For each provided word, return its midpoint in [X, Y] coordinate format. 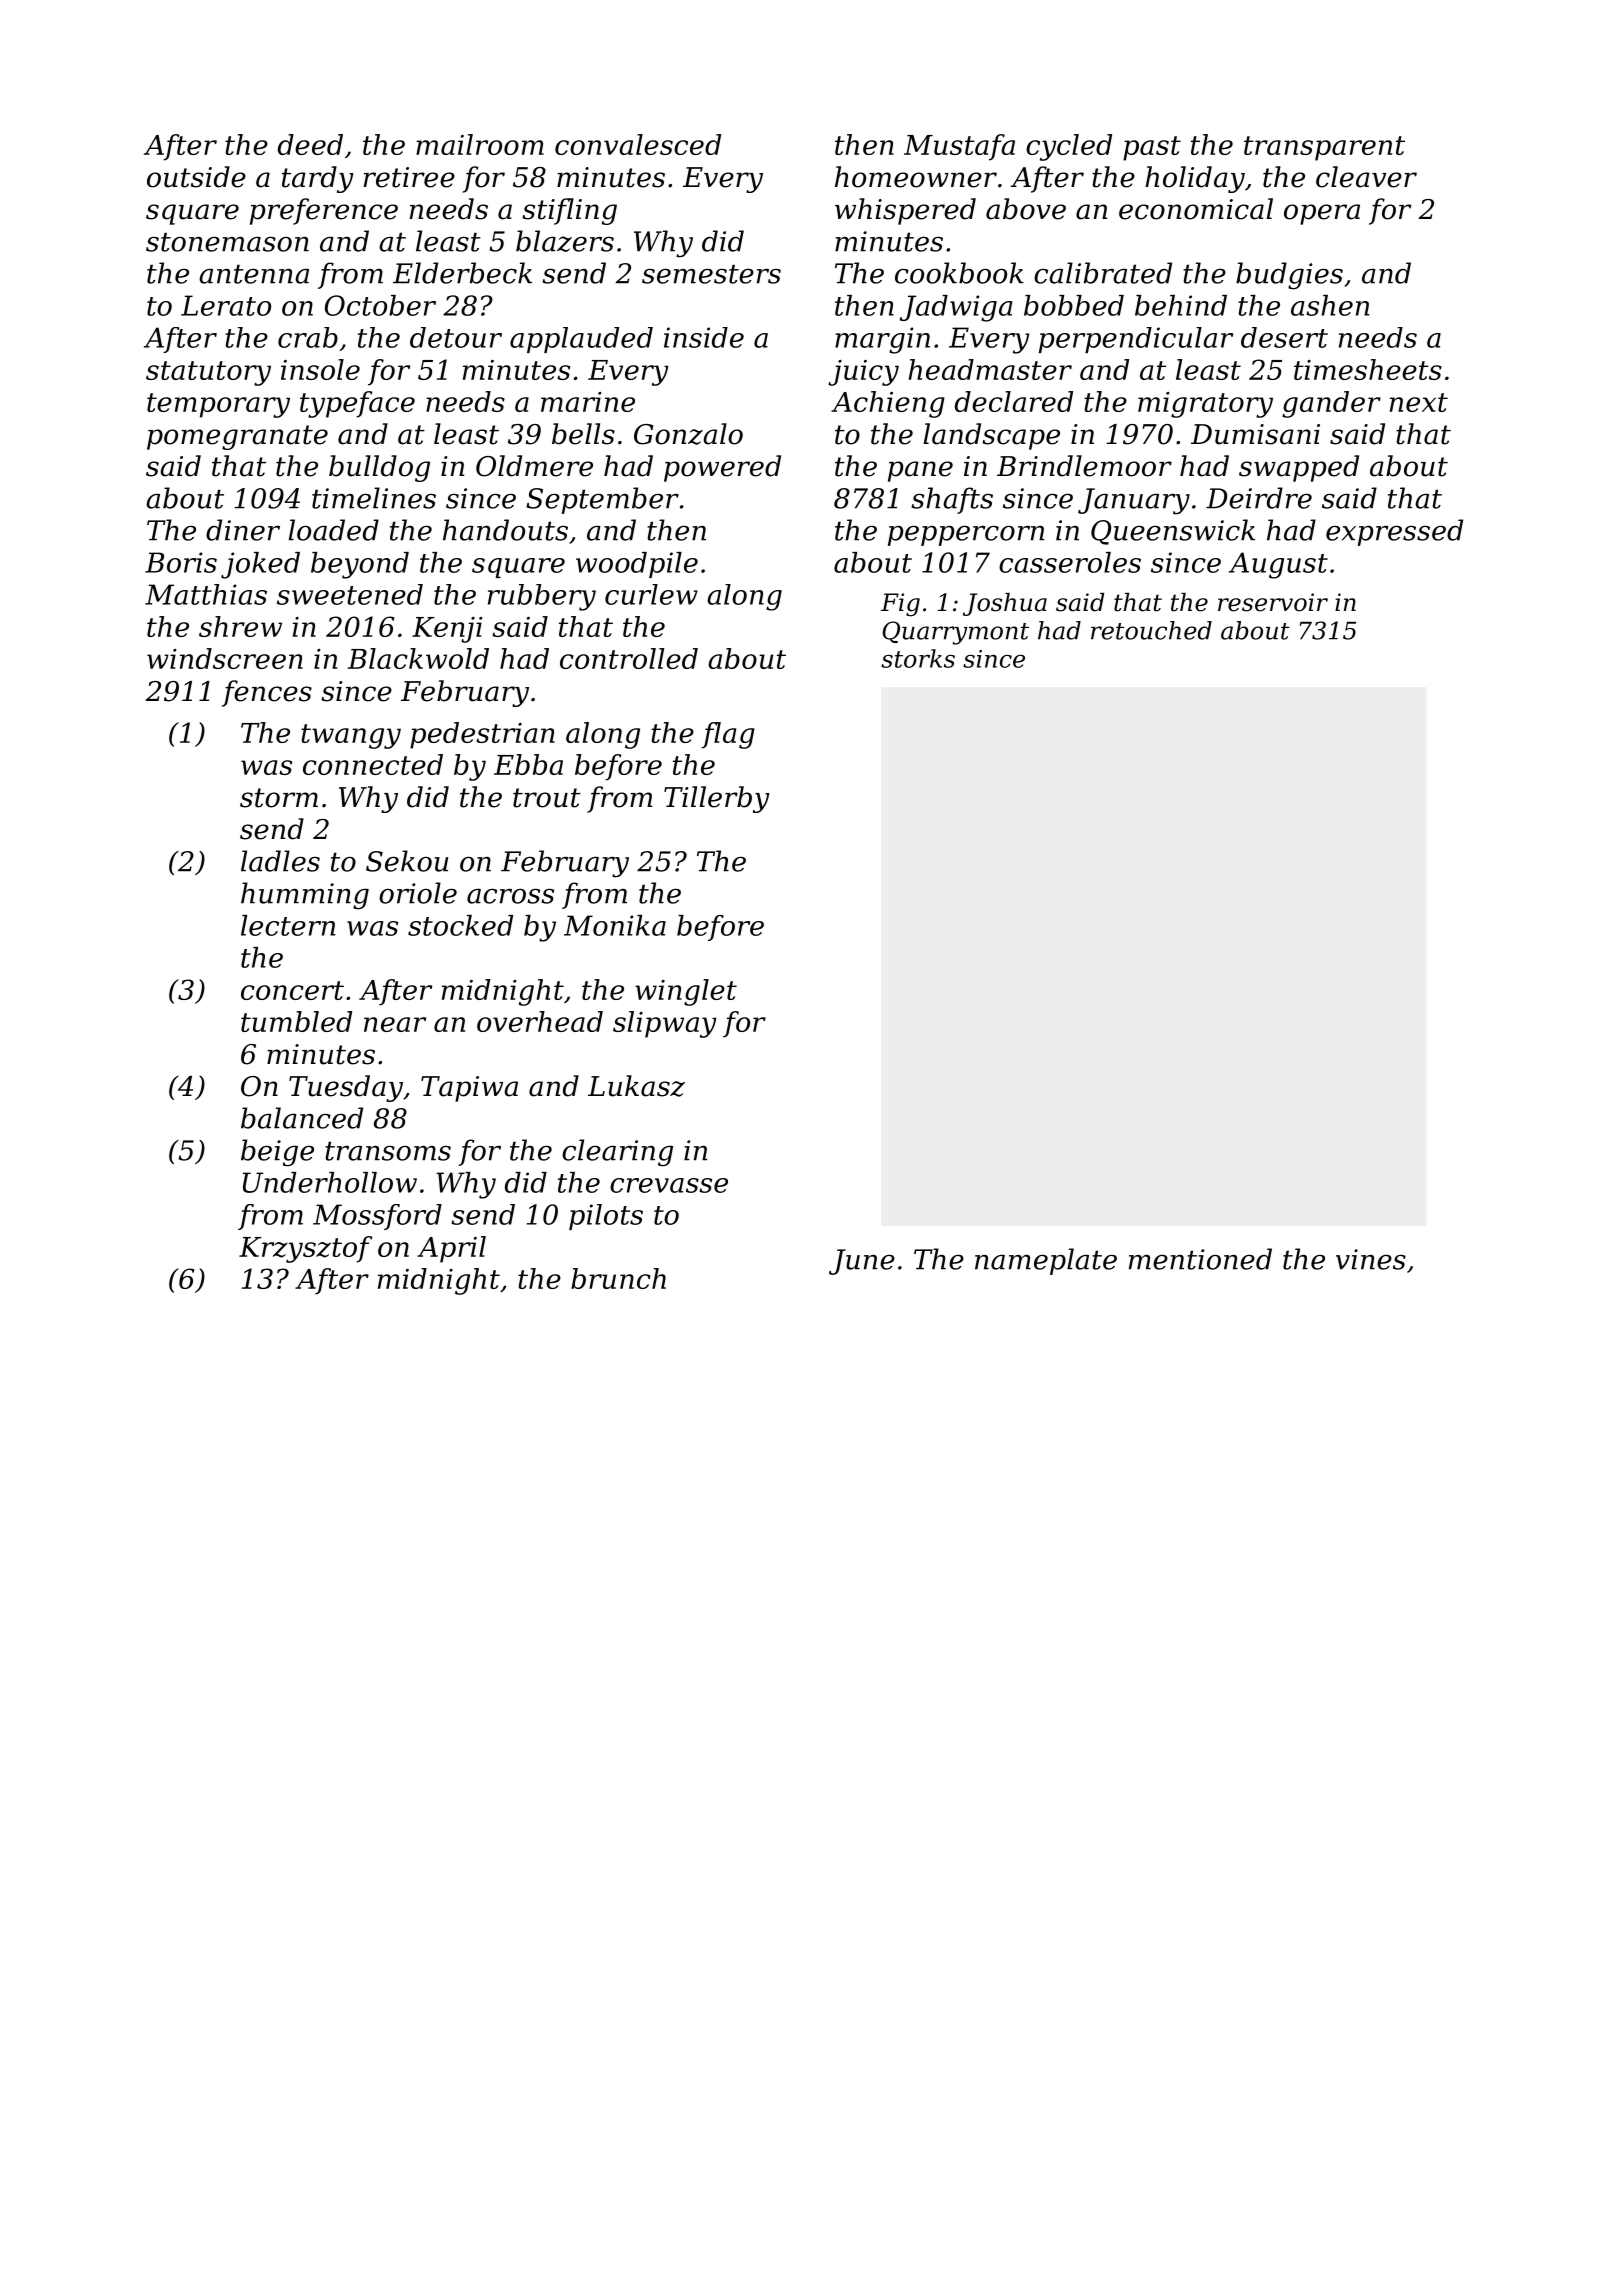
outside [196, 177]
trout [547, 798]
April [451, 1249]
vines [1371, 1259]
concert [292, 990]
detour [456, 337]
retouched [1151, 630]
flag [728, 735]
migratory [1205, 405]
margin [882, 340]
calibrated [1103, 273]
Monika [615, 925]
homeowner [916, 177]
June [862, 1262]
